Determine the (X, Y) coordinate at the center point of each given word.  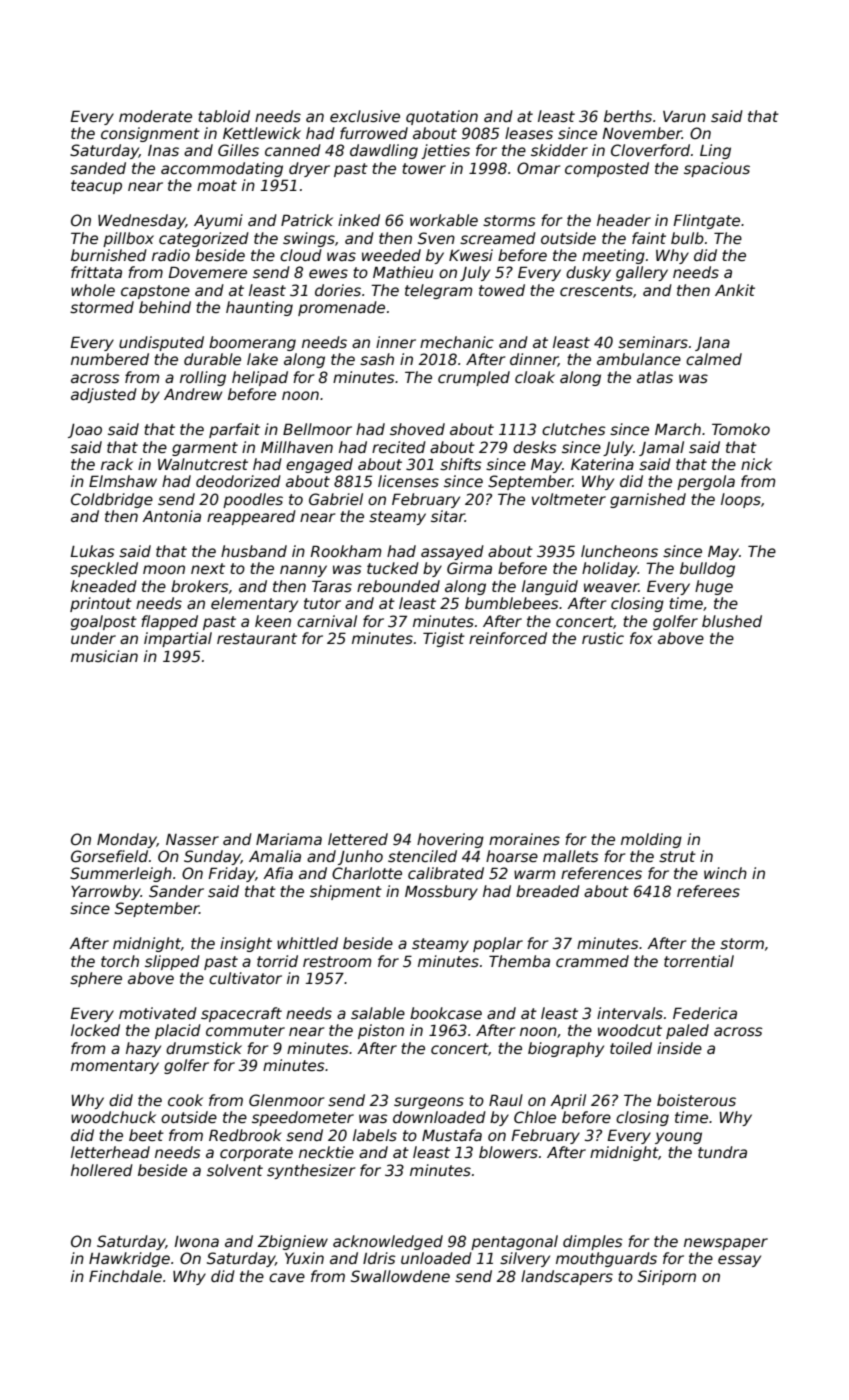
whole (93, 290)
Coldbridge (112, 500)
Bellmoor (317, 429)
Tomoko (741, 429)
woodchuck (113, 1117)
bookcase (446, 1013)
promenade (341, 308)
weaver (611, 587)
